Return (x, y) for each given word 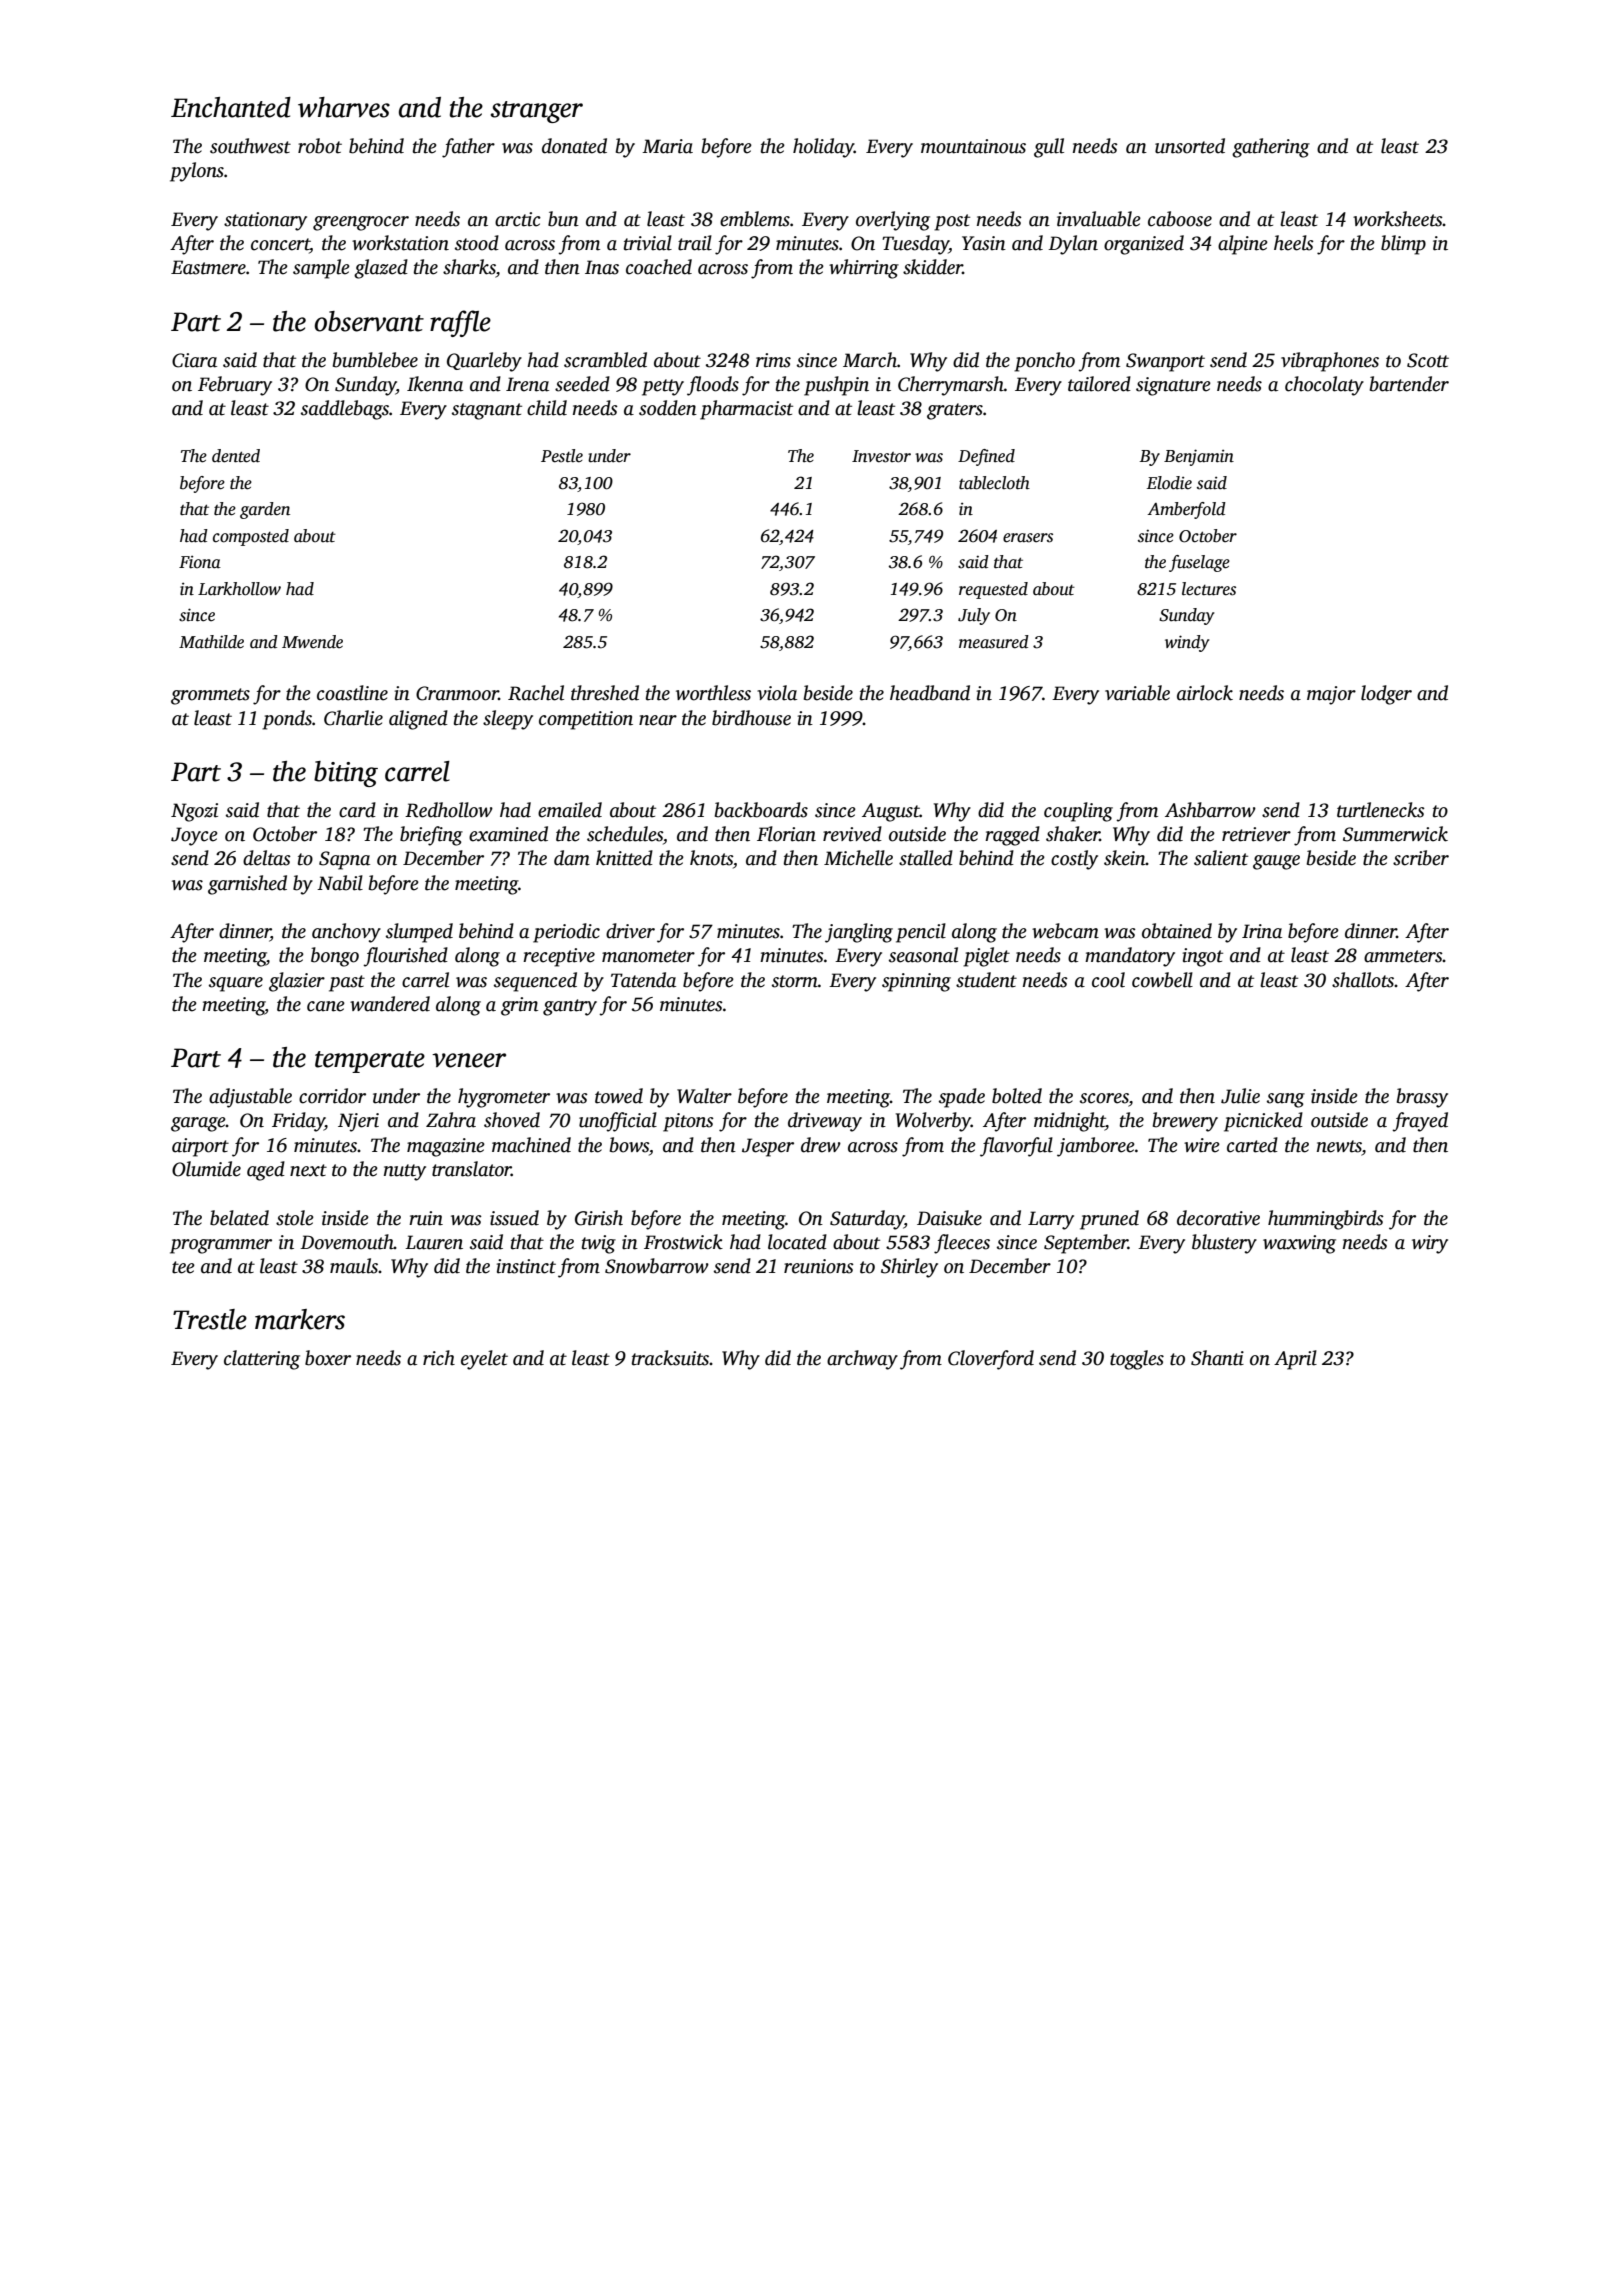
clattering (262, 1360)
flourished (405, 957)
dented (236, 456)
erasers (1028, 538)
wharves (344, 107)
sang (1286, 1100)
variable (1137, 693)
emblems (755, 219)
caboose (1180, 219)
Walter (704, 1096)
